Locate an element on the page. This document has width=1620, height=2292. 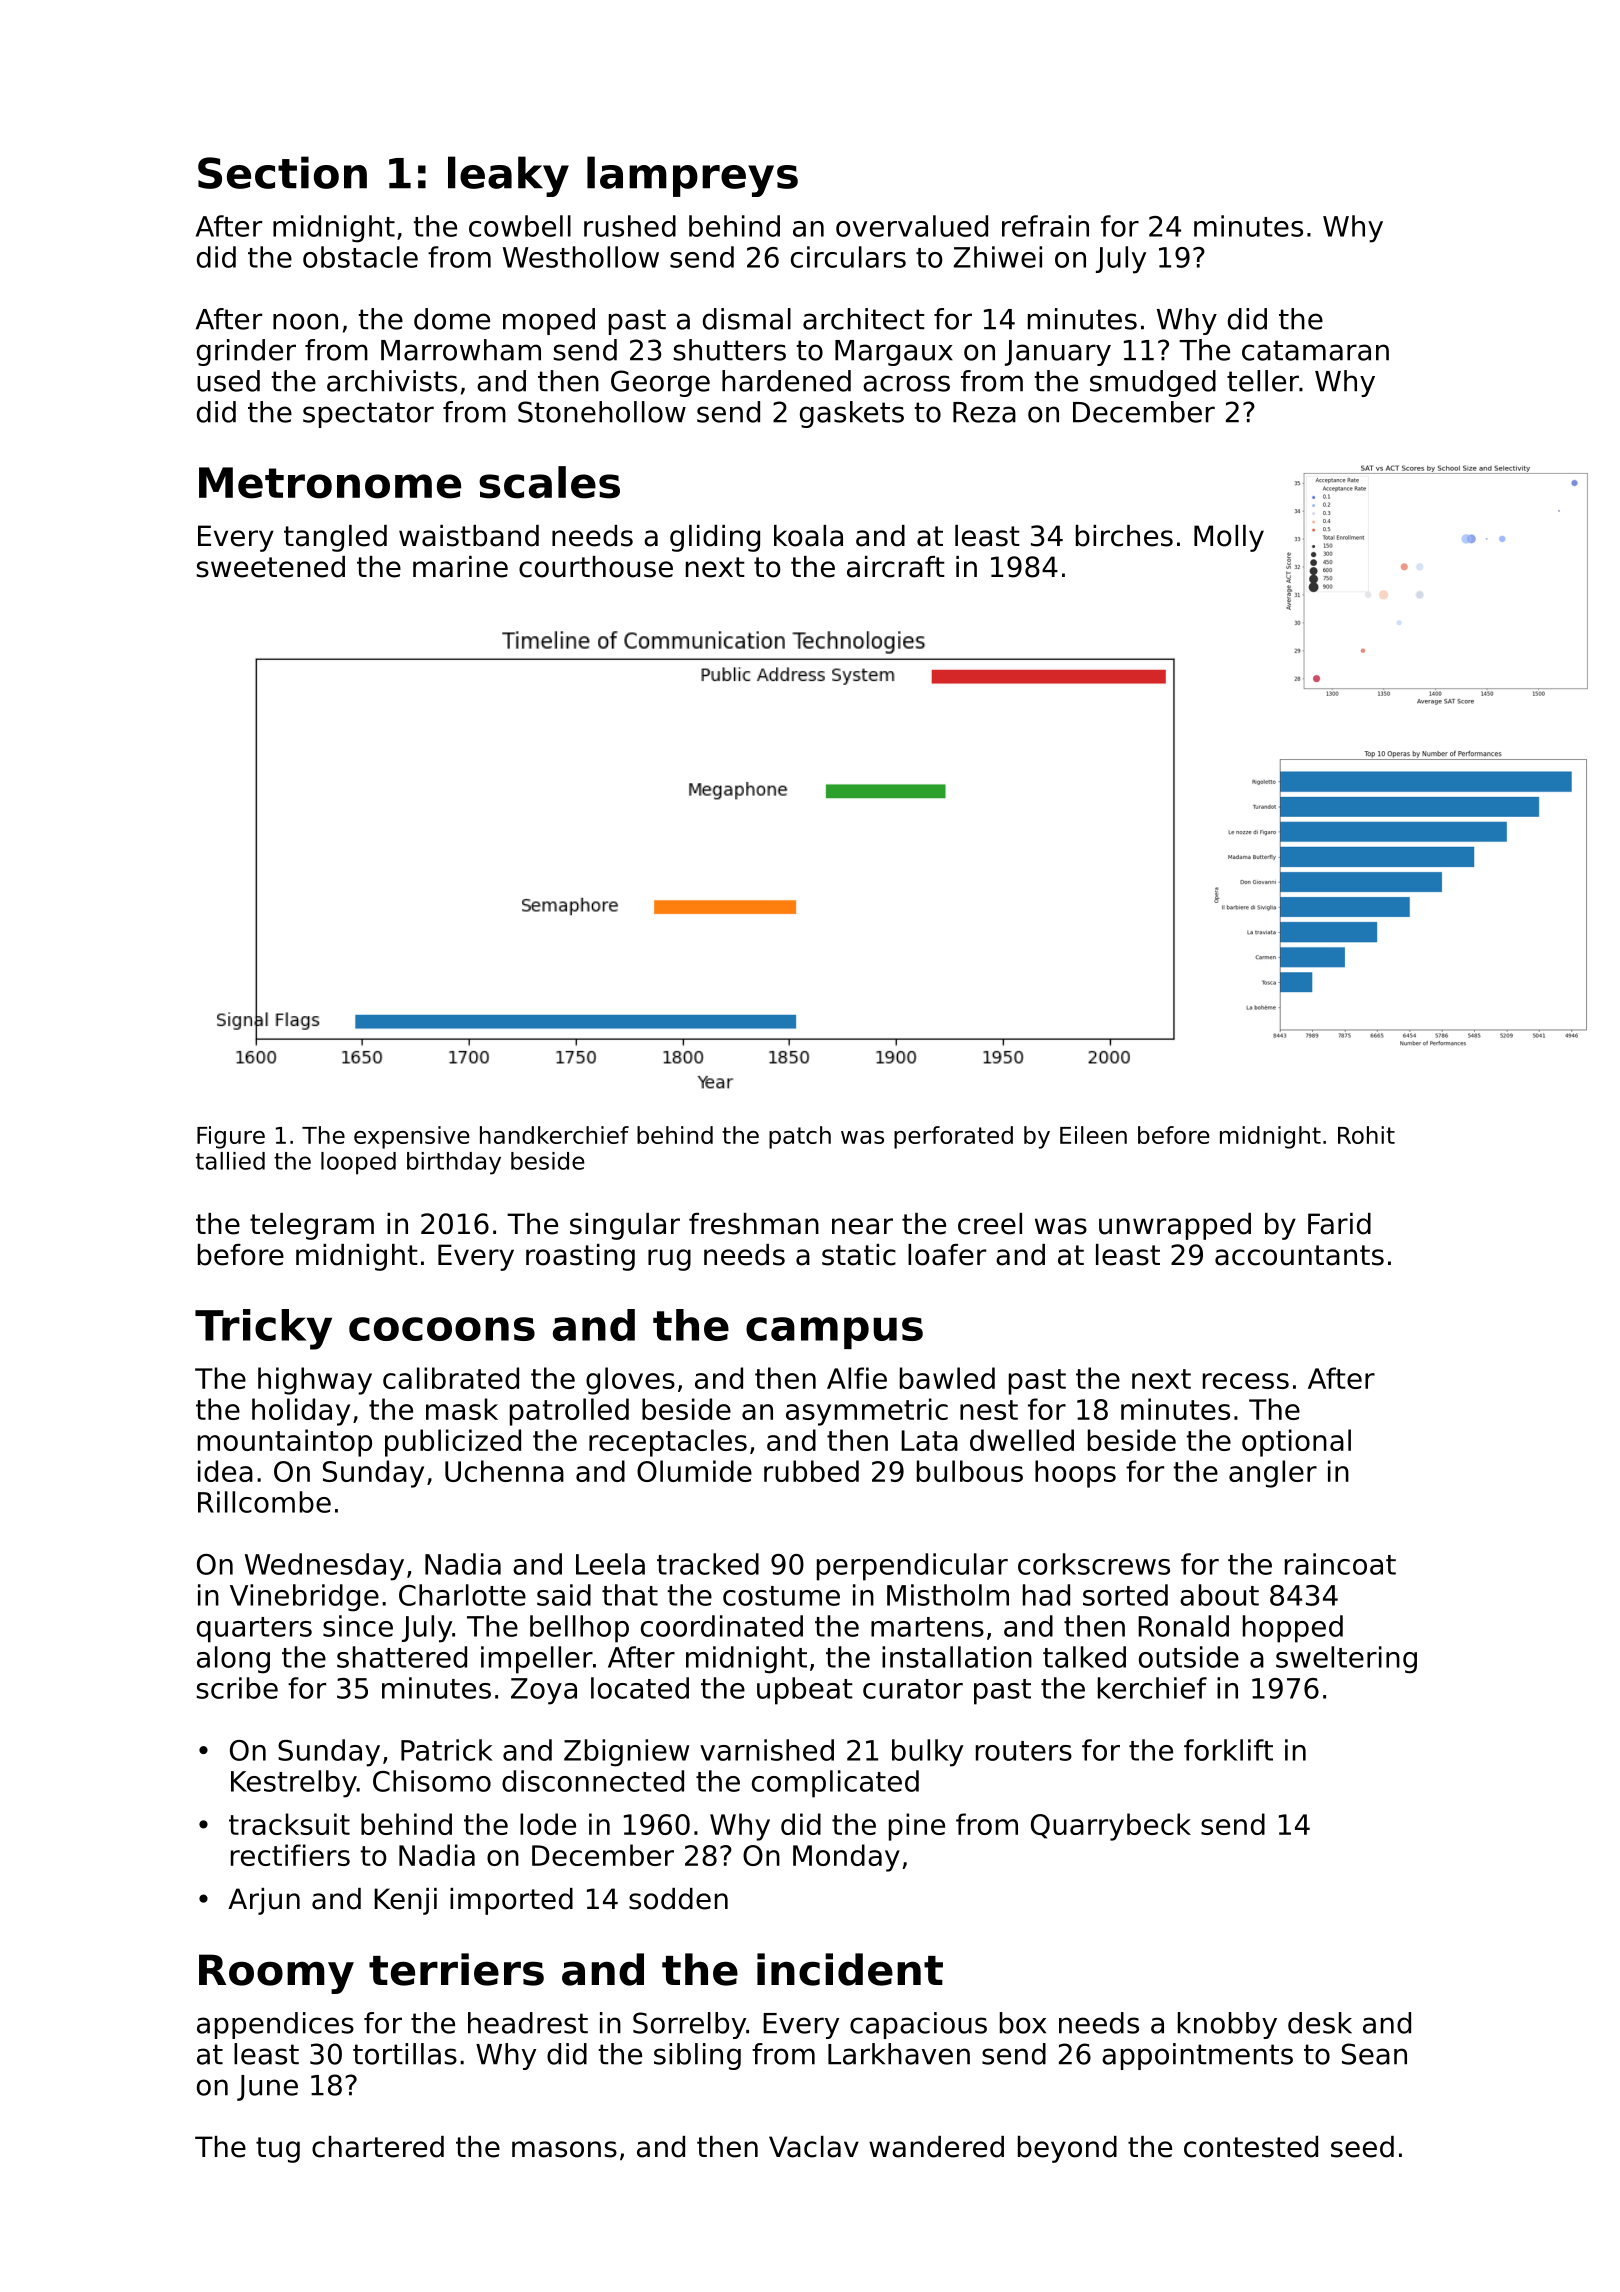
Section is located at coordinates (282, 172).
